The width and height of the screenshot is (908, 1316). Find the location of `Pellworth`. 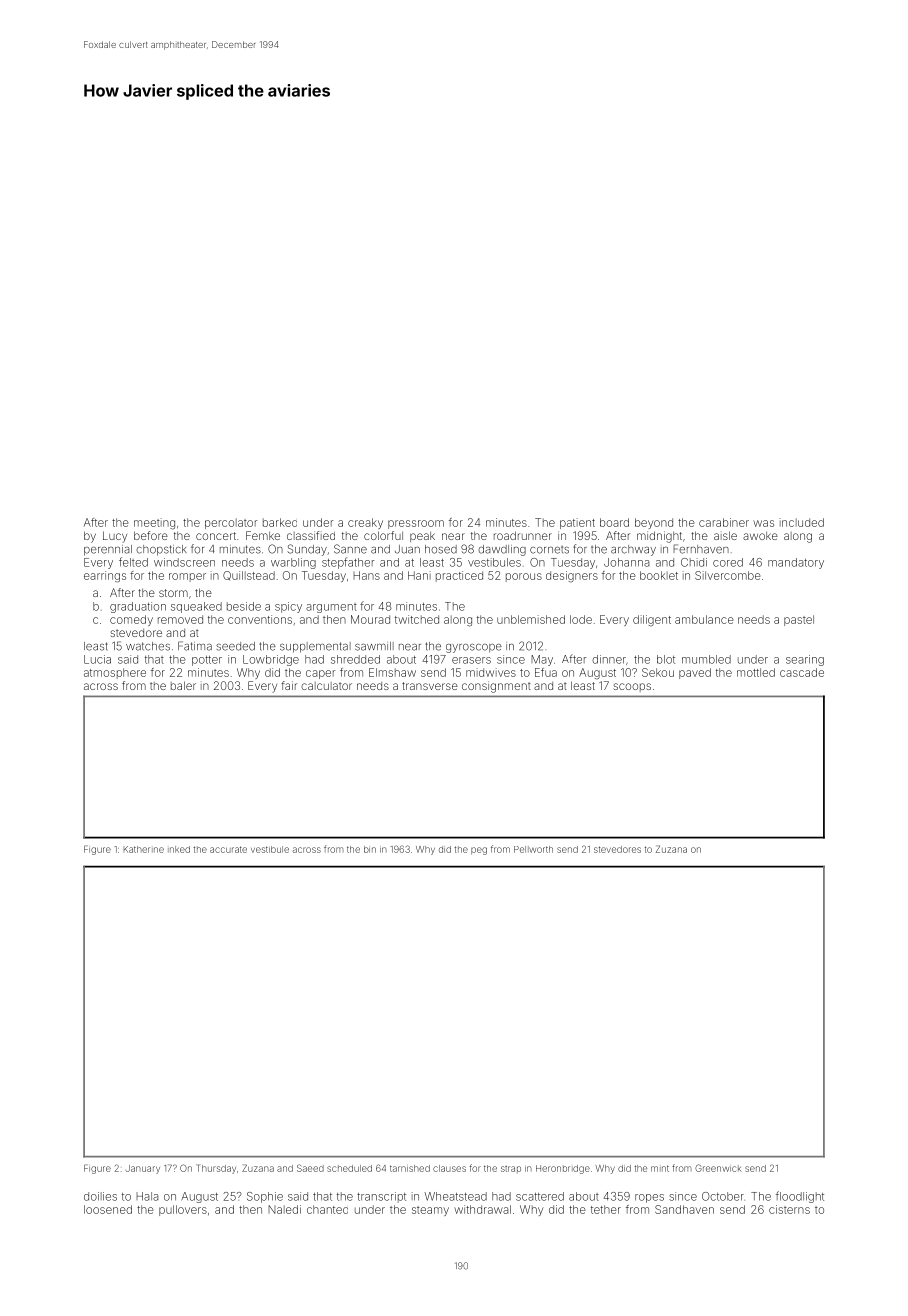

Pellworth is located at coordinates (533, 849).
